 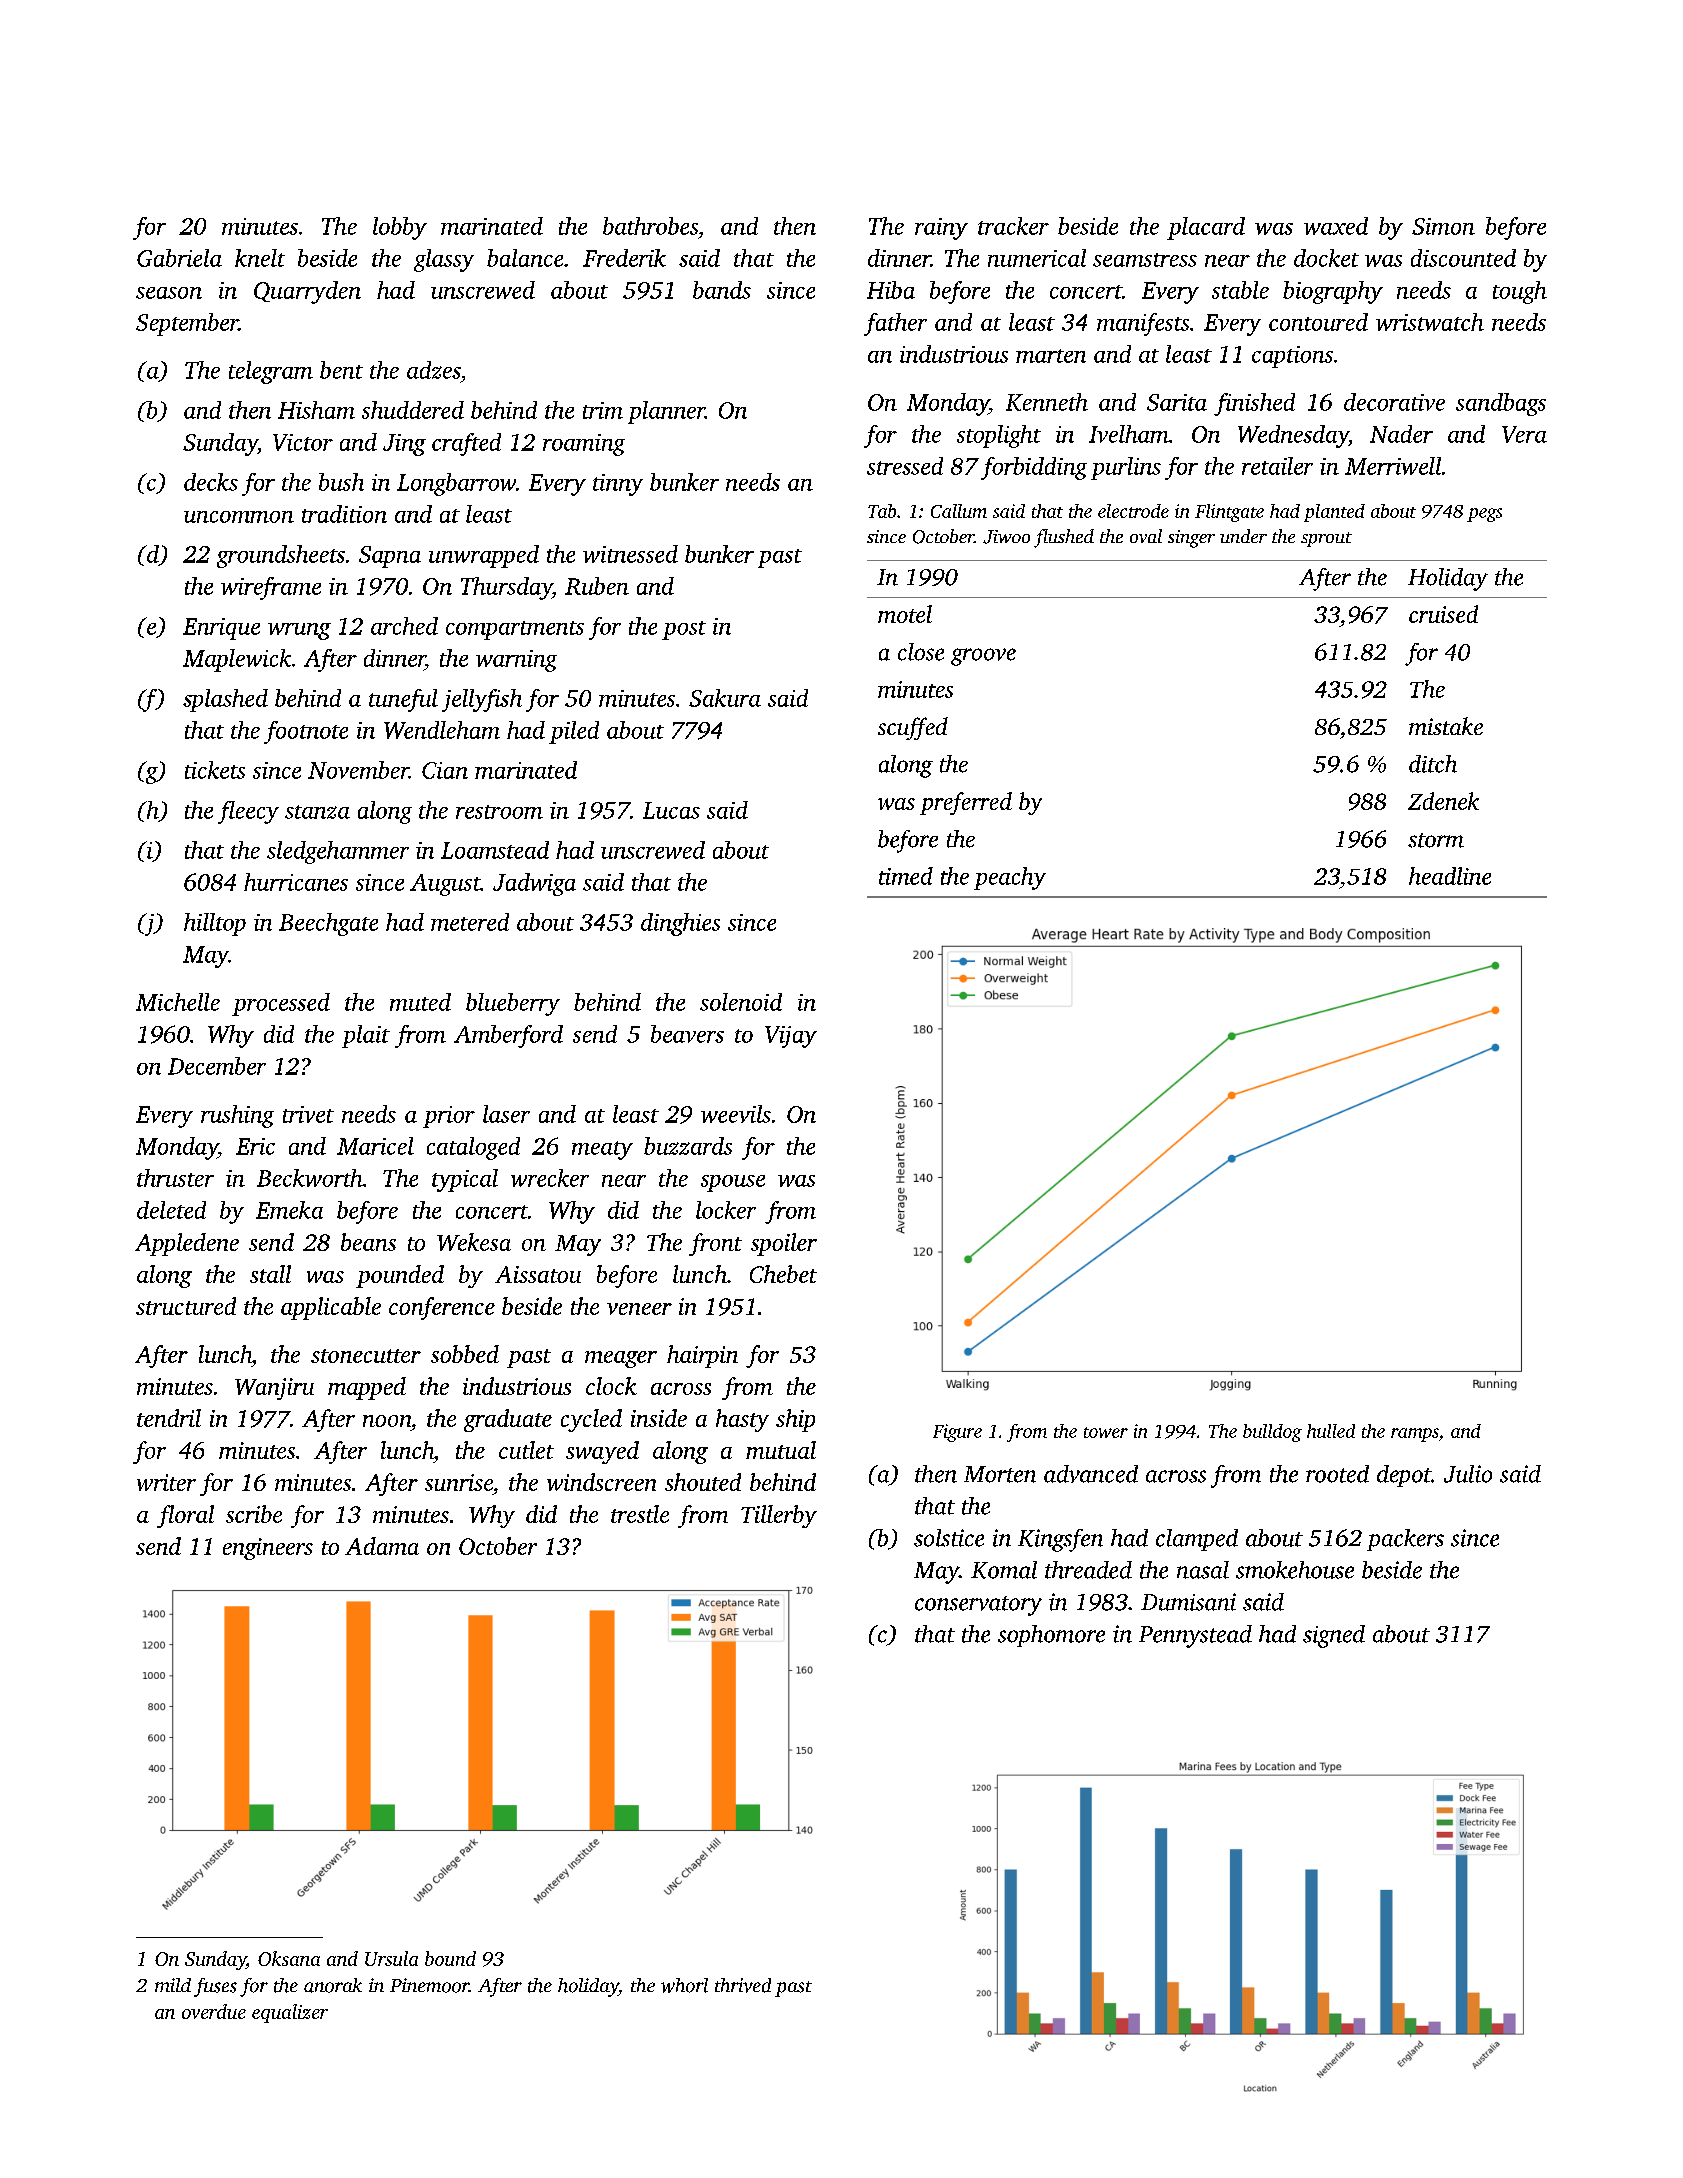 I want to click on tracker, so click(x=1013, y=226).
